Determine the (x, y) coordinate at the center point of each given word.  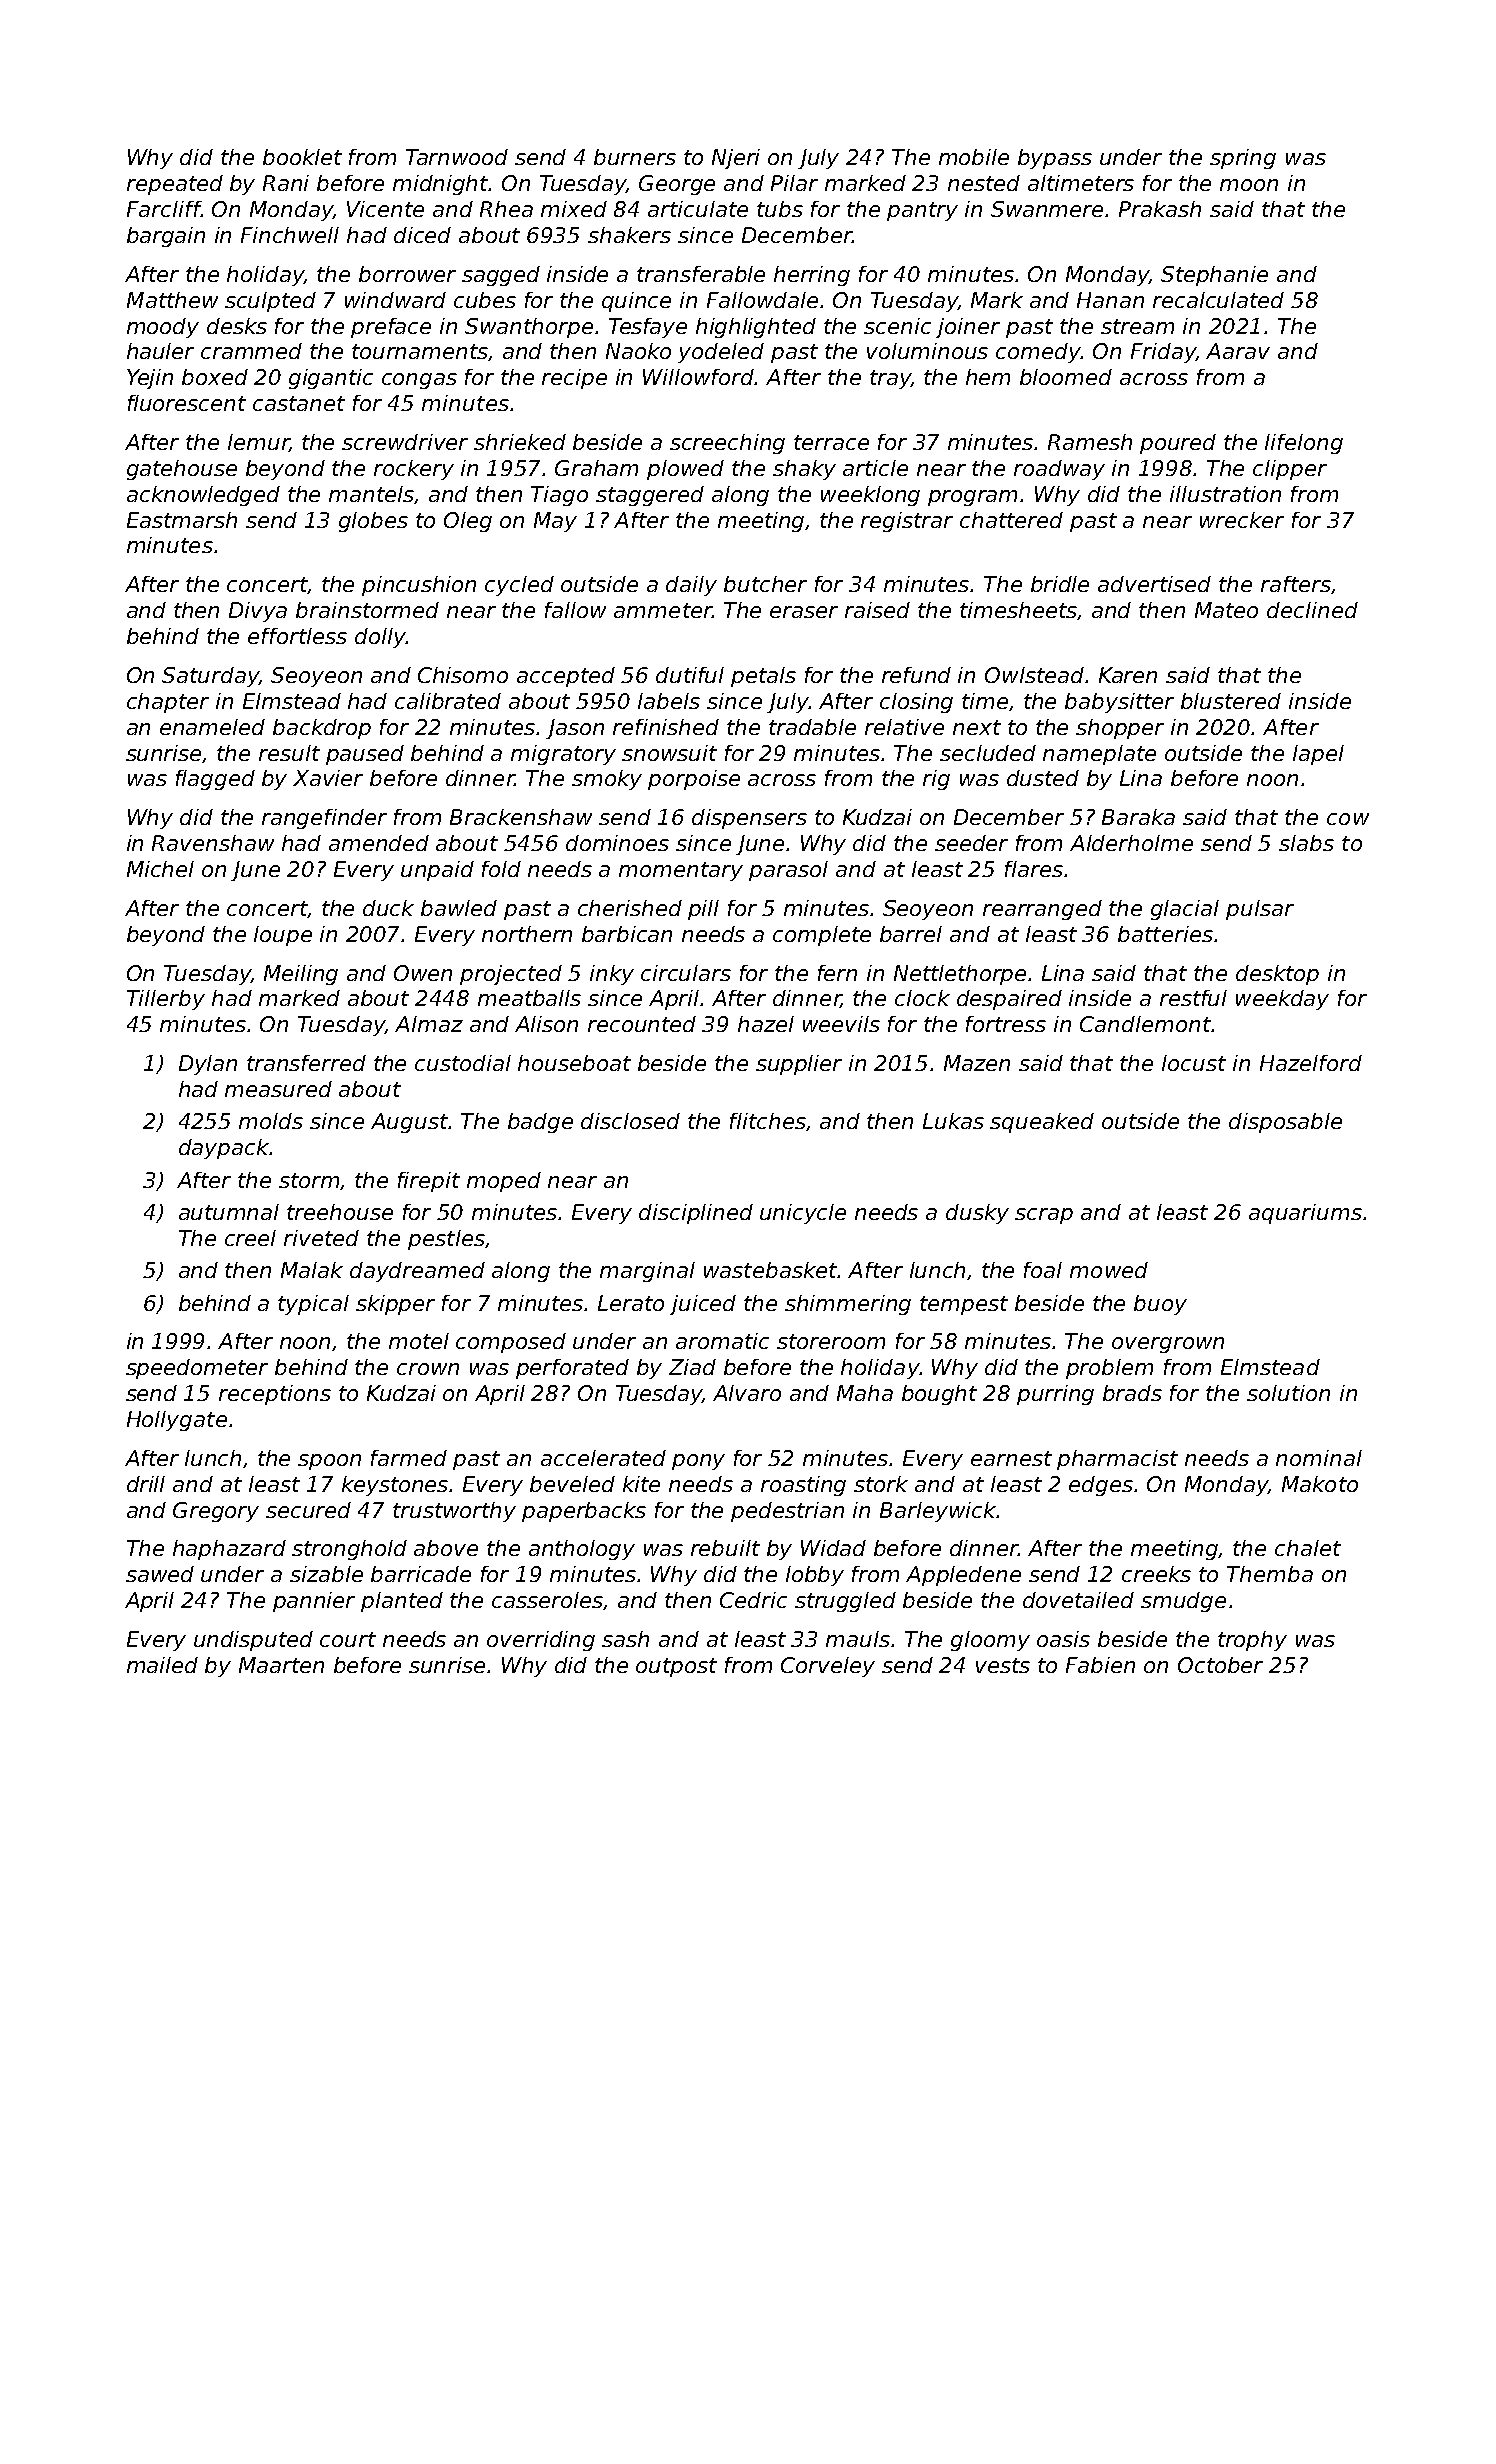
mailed (162, 1665)
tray (890, 379)
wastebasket (771, 1270)
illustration (1225, 494)
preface (391, 328)
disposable (1285, 1123)
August (410, 1123)
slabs (1306, 843)
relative (904, 727)
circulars (686, 973)
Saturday (210, 677)
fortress (1006, 1024)
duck (388, 908)
